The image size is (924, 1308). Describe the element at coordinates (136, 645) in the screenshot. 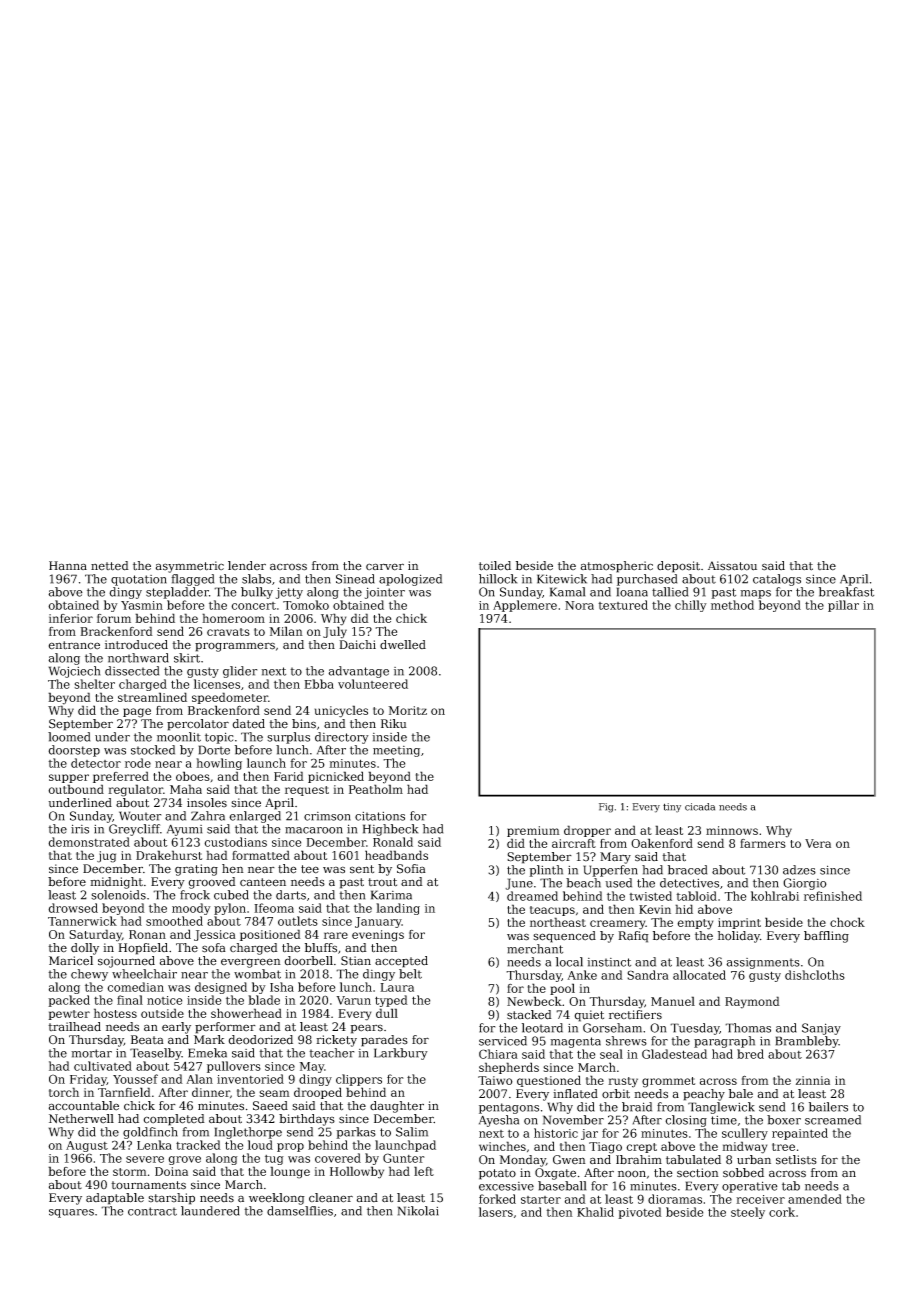

I see `introduced` at that location.
